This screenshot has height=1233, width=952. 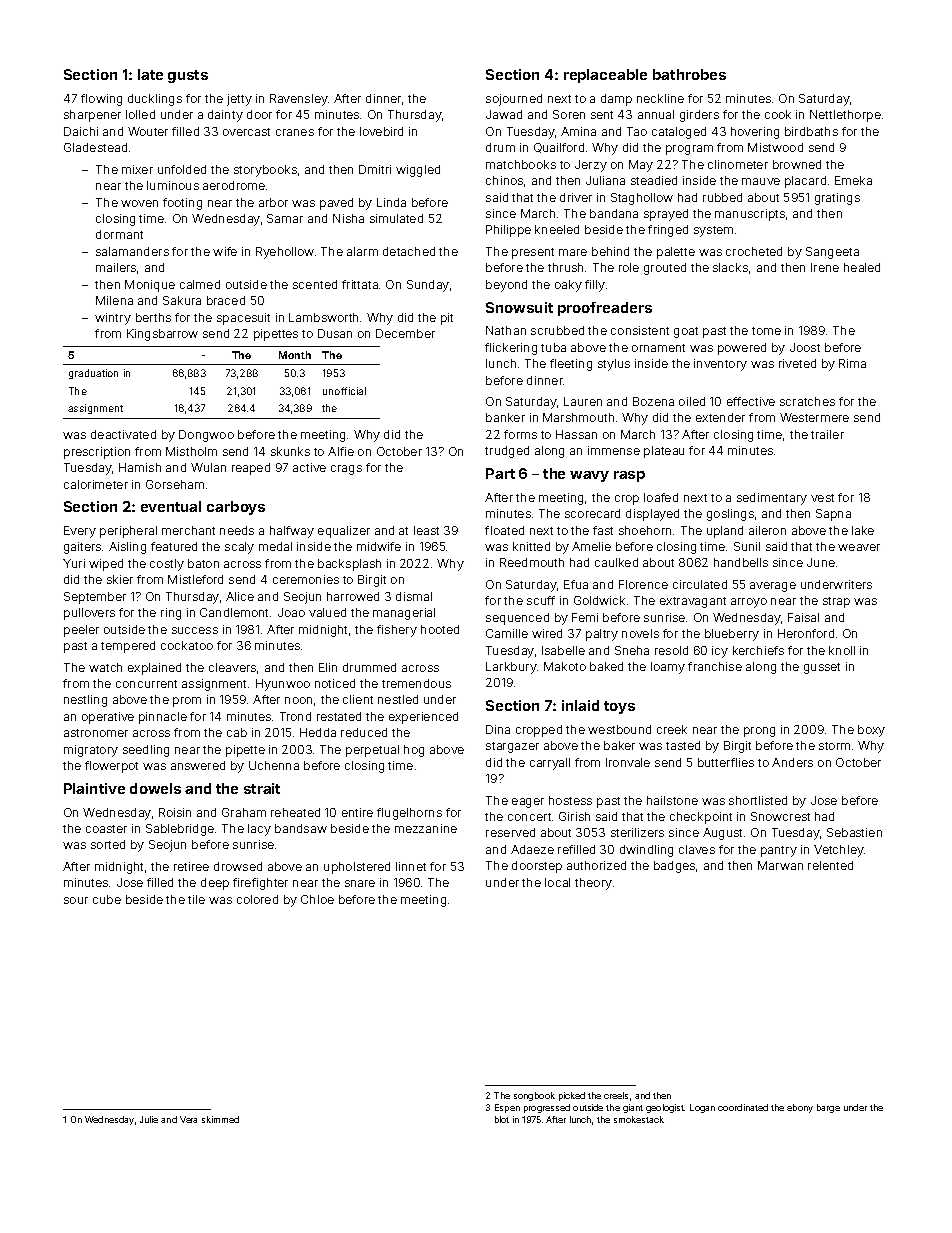 What do you see at coordinates (93, 374) in the screenshot?
I see `graduation` at bounding box center [93, 374].
